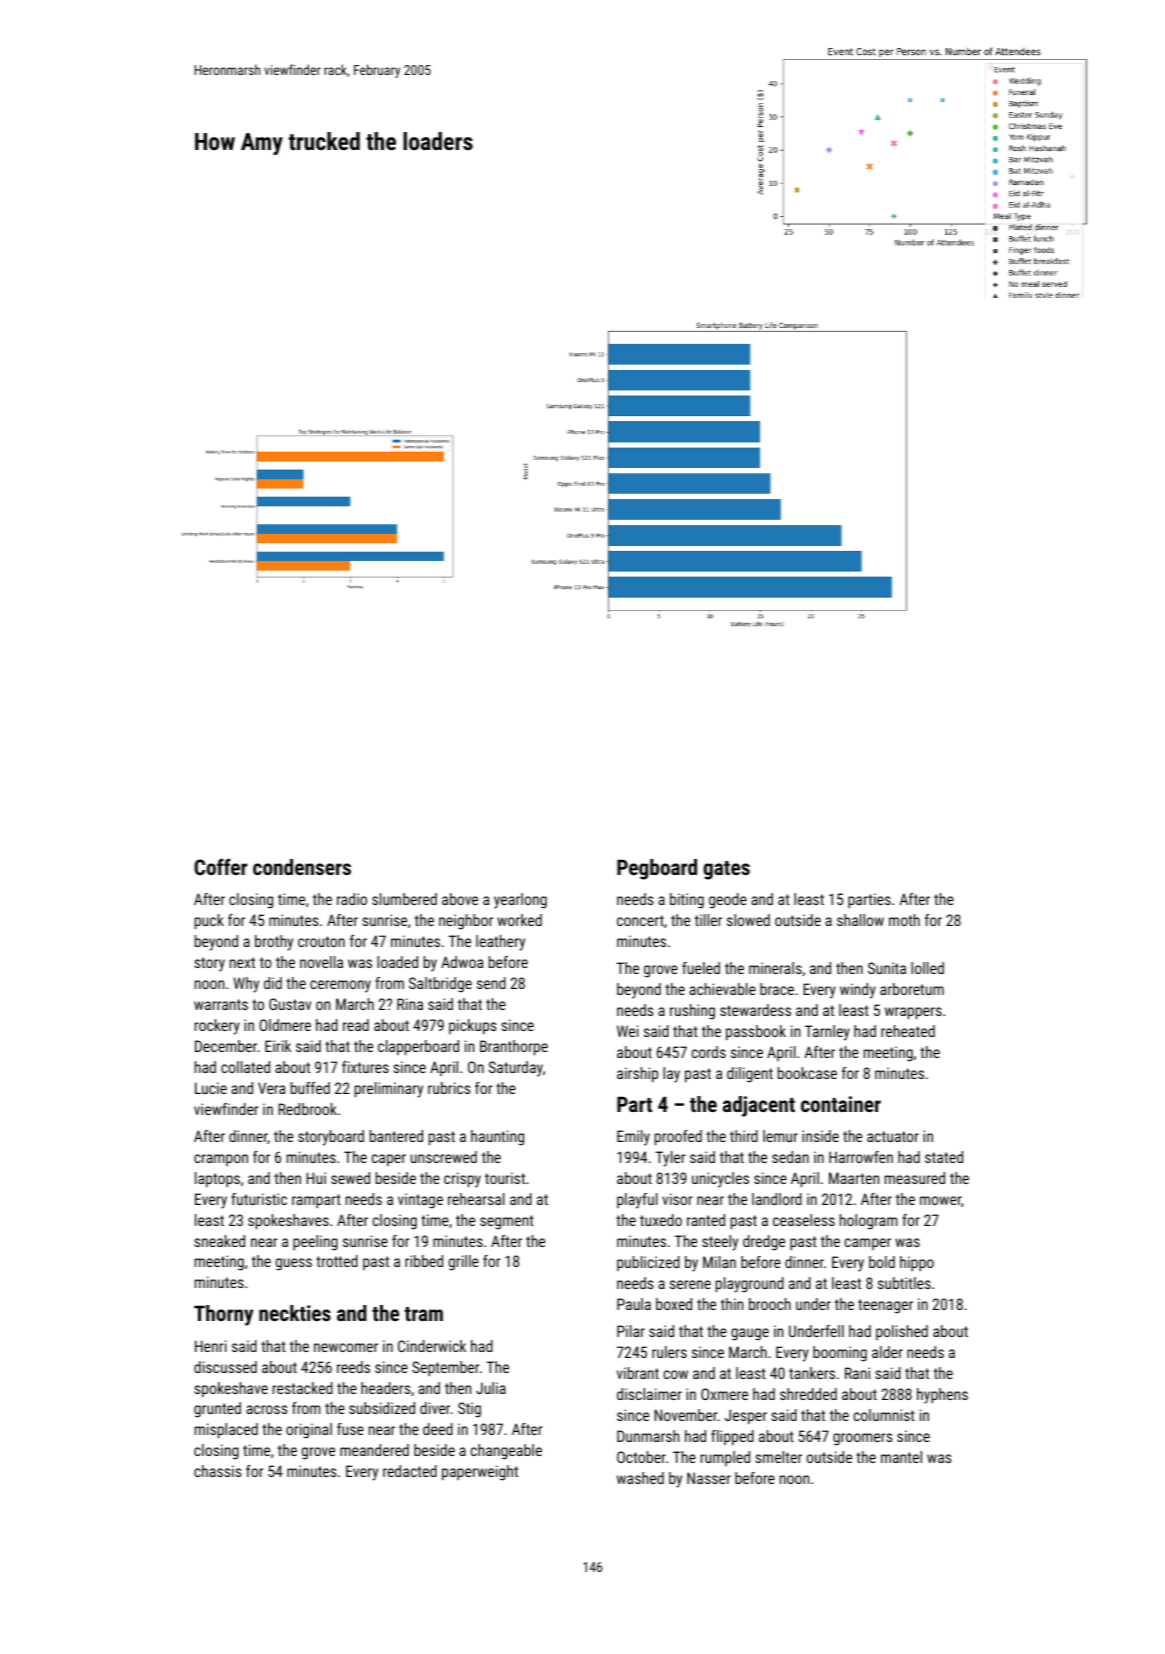 This document has width=1165, height=1654. I want to click on segment, so click(507, 1222).
